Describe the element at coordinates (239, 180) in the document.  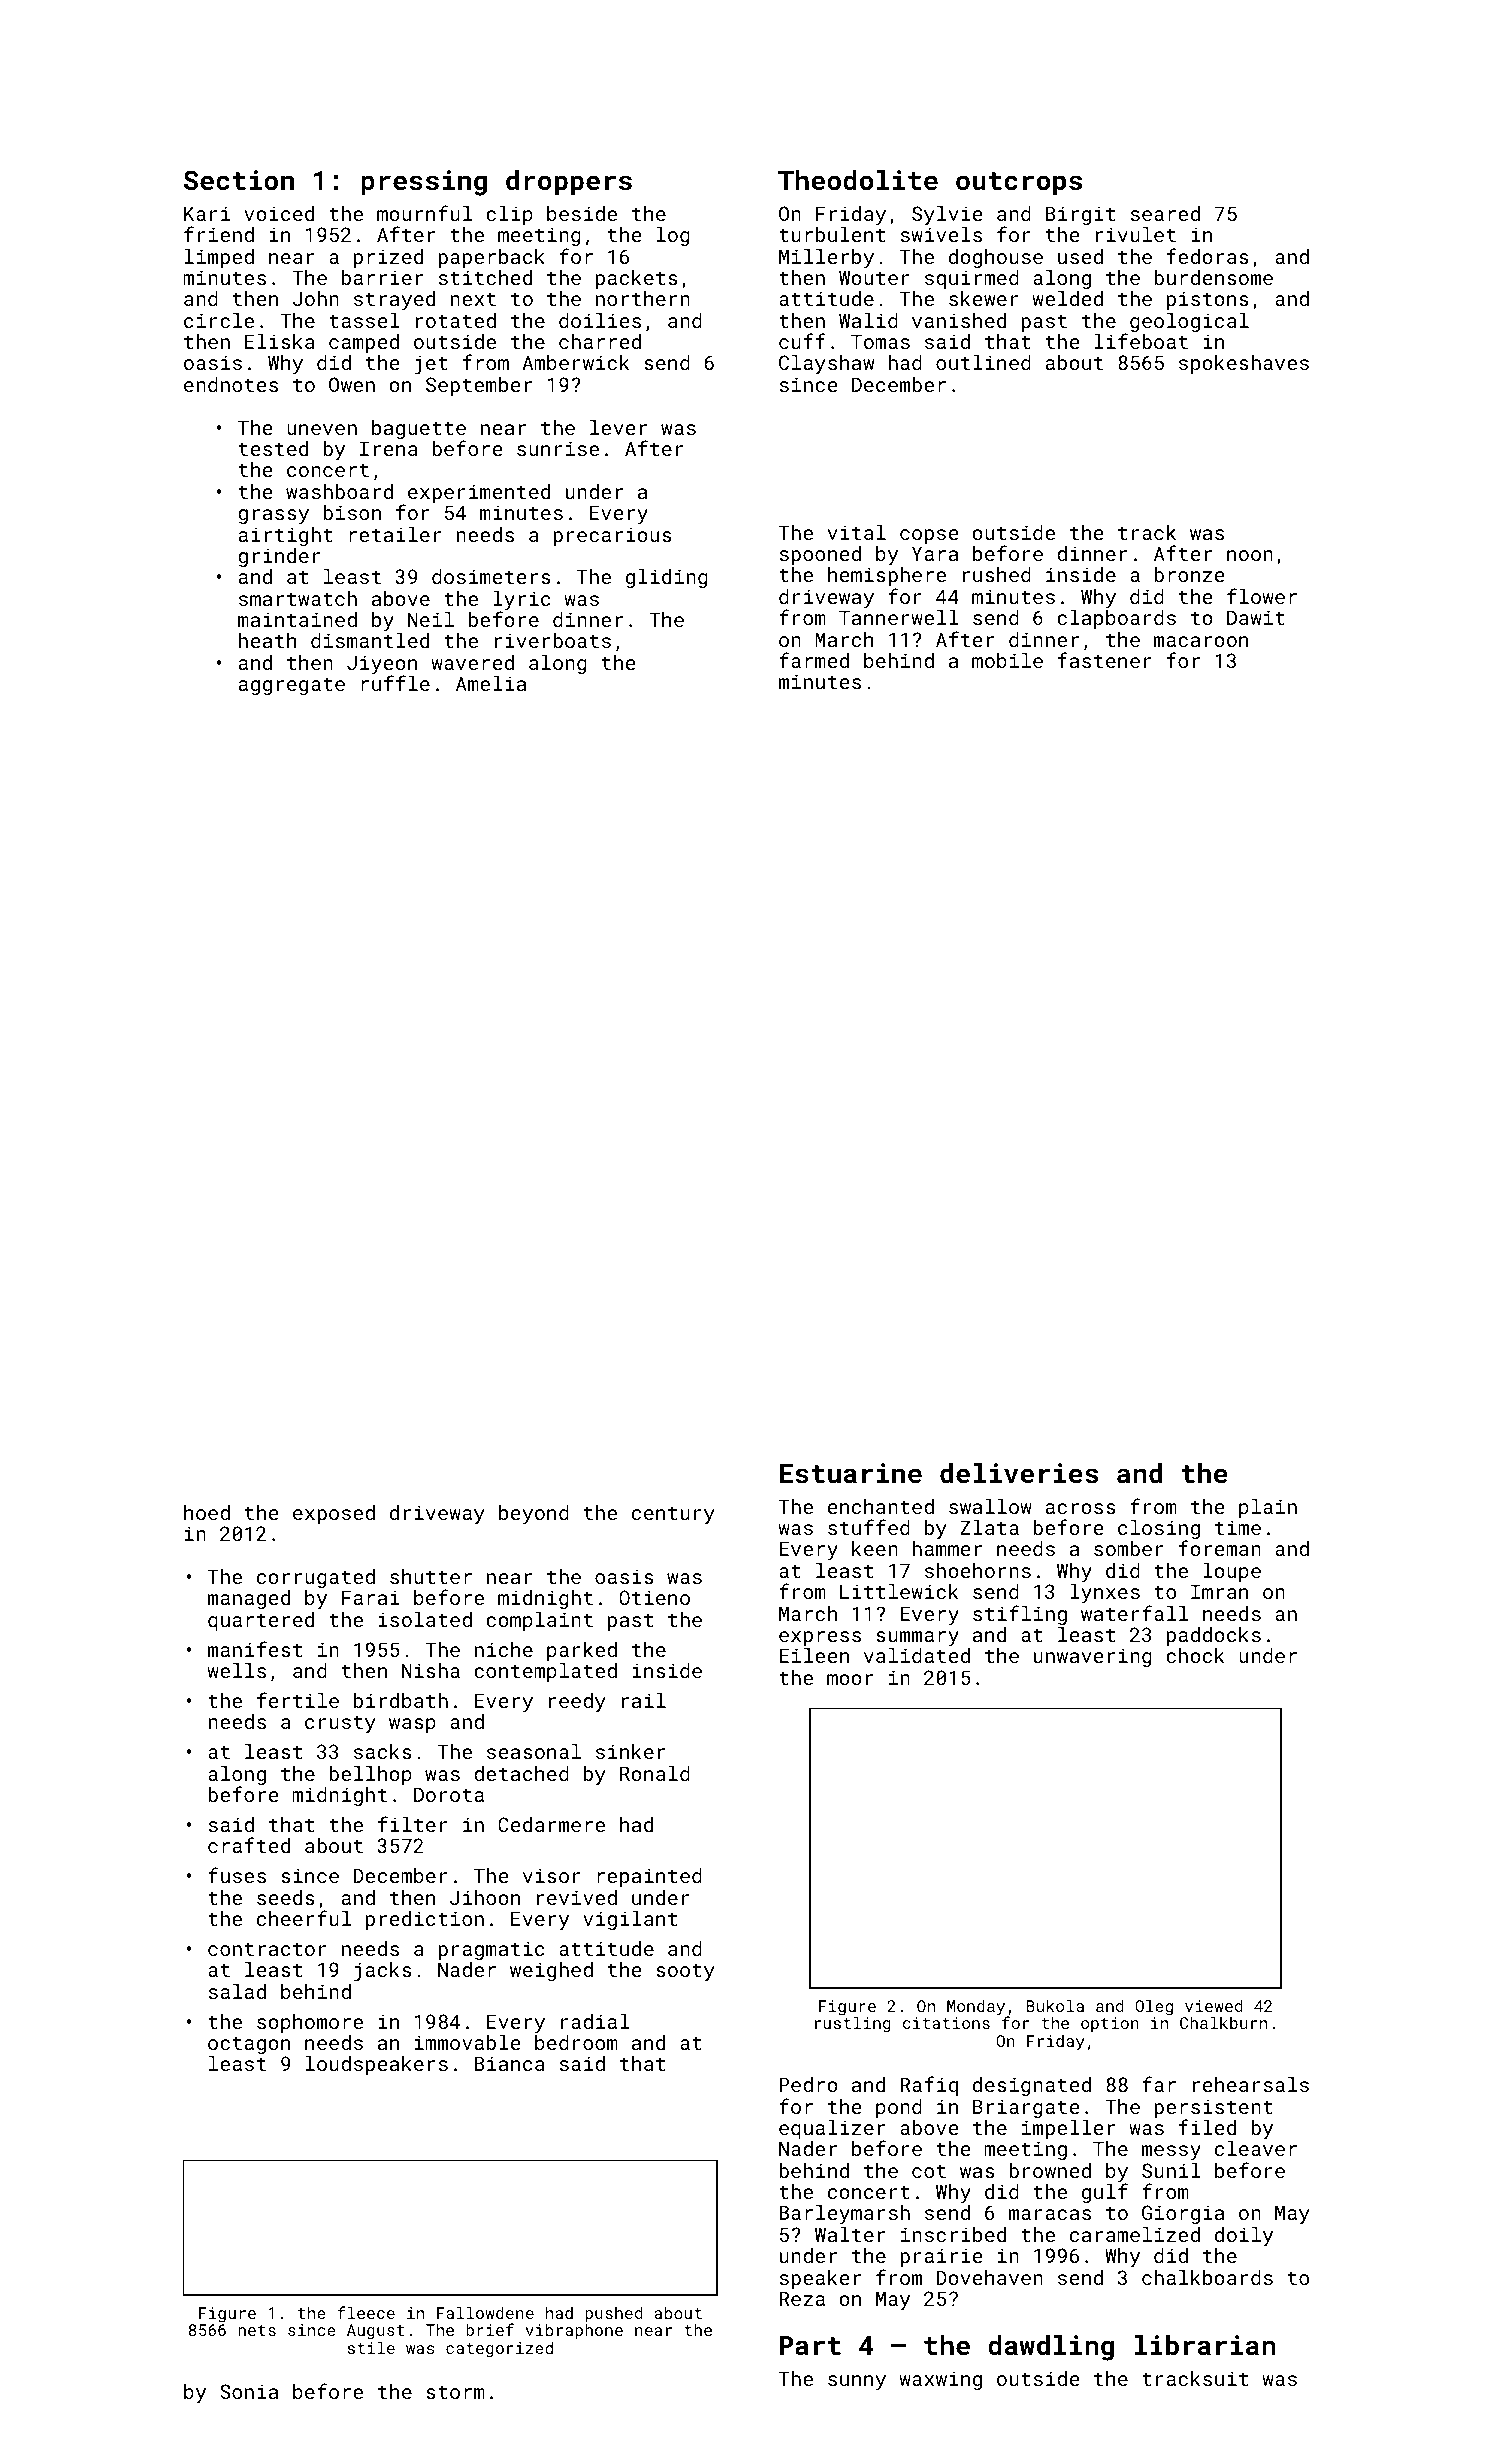
I see `Section` at that location.
